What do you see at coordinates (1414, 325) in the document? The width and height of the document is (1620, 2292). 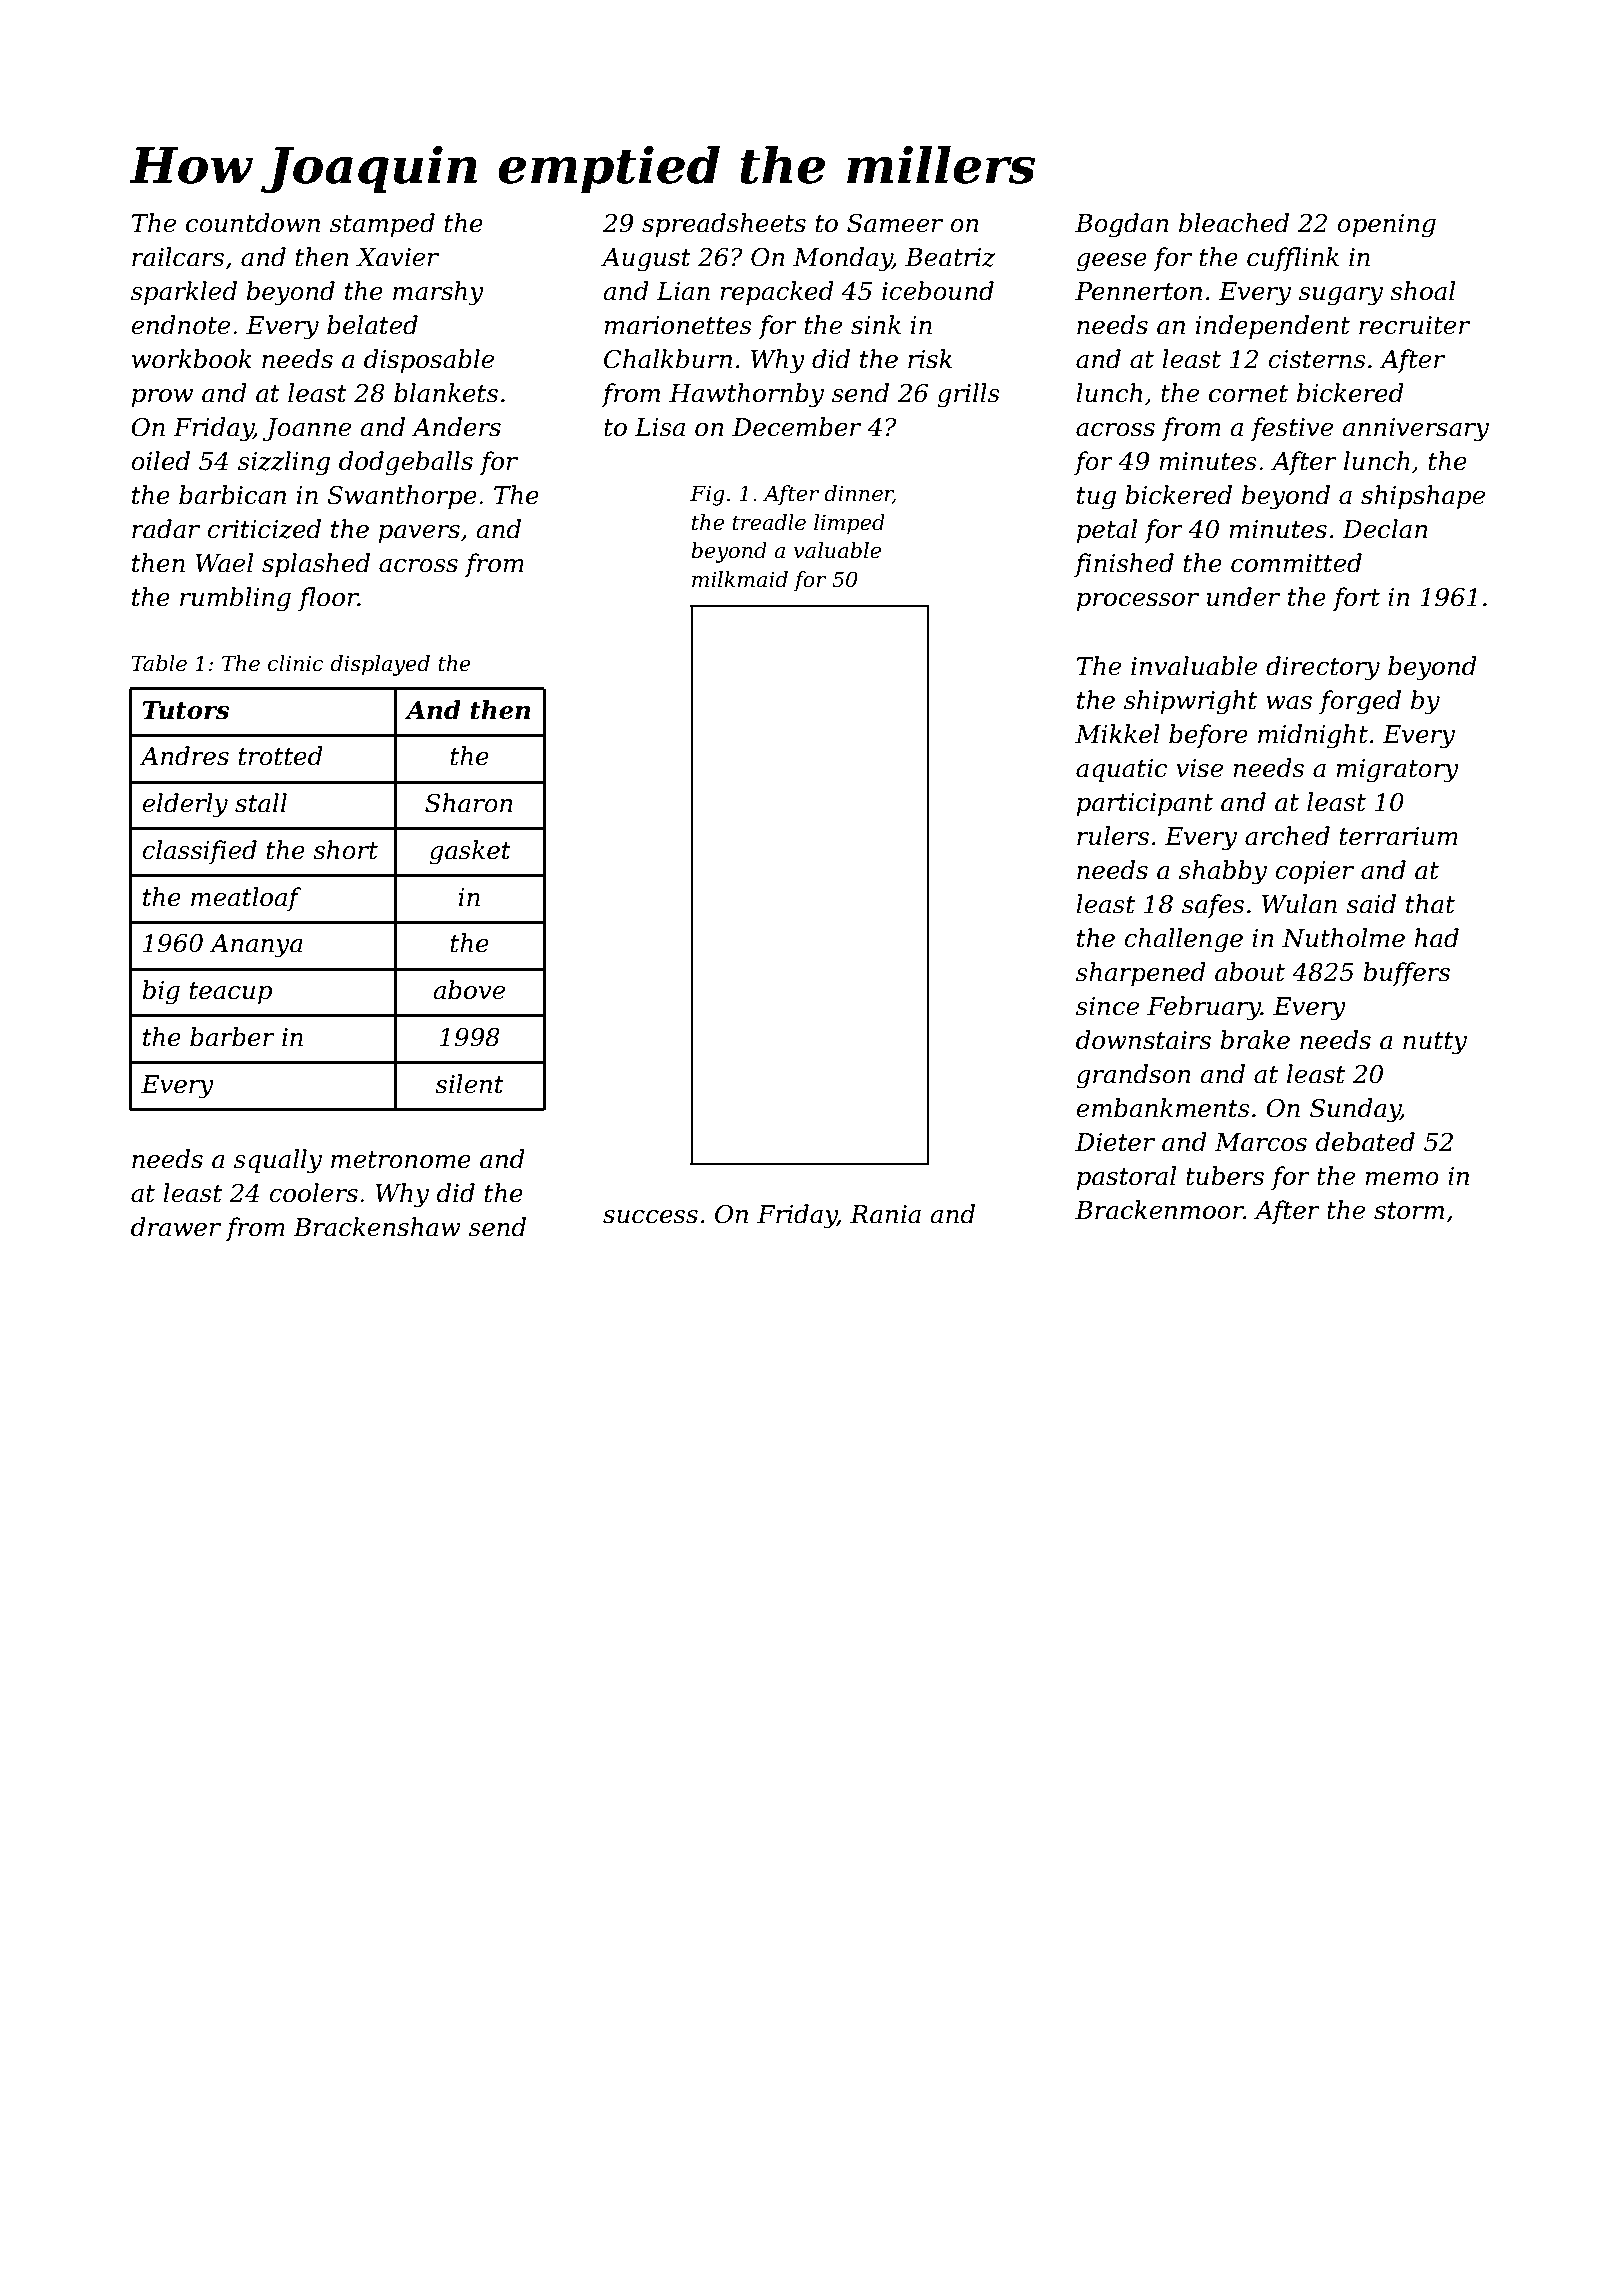 I see `recruiter` at bounding box center [1414, 325].
